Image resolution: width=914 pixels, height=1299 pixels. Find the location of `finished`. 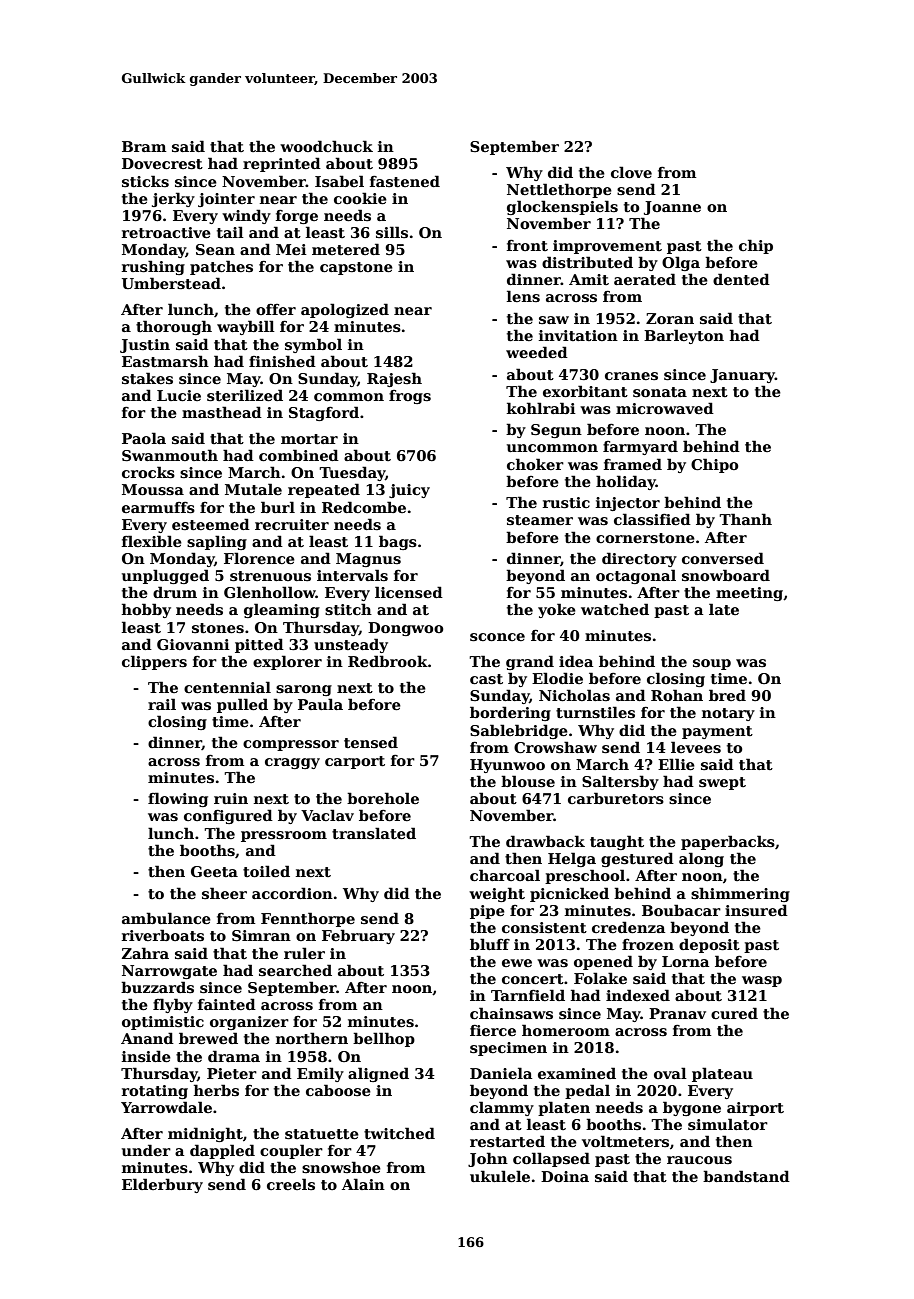

finished is located at coordinates (282, 361).
